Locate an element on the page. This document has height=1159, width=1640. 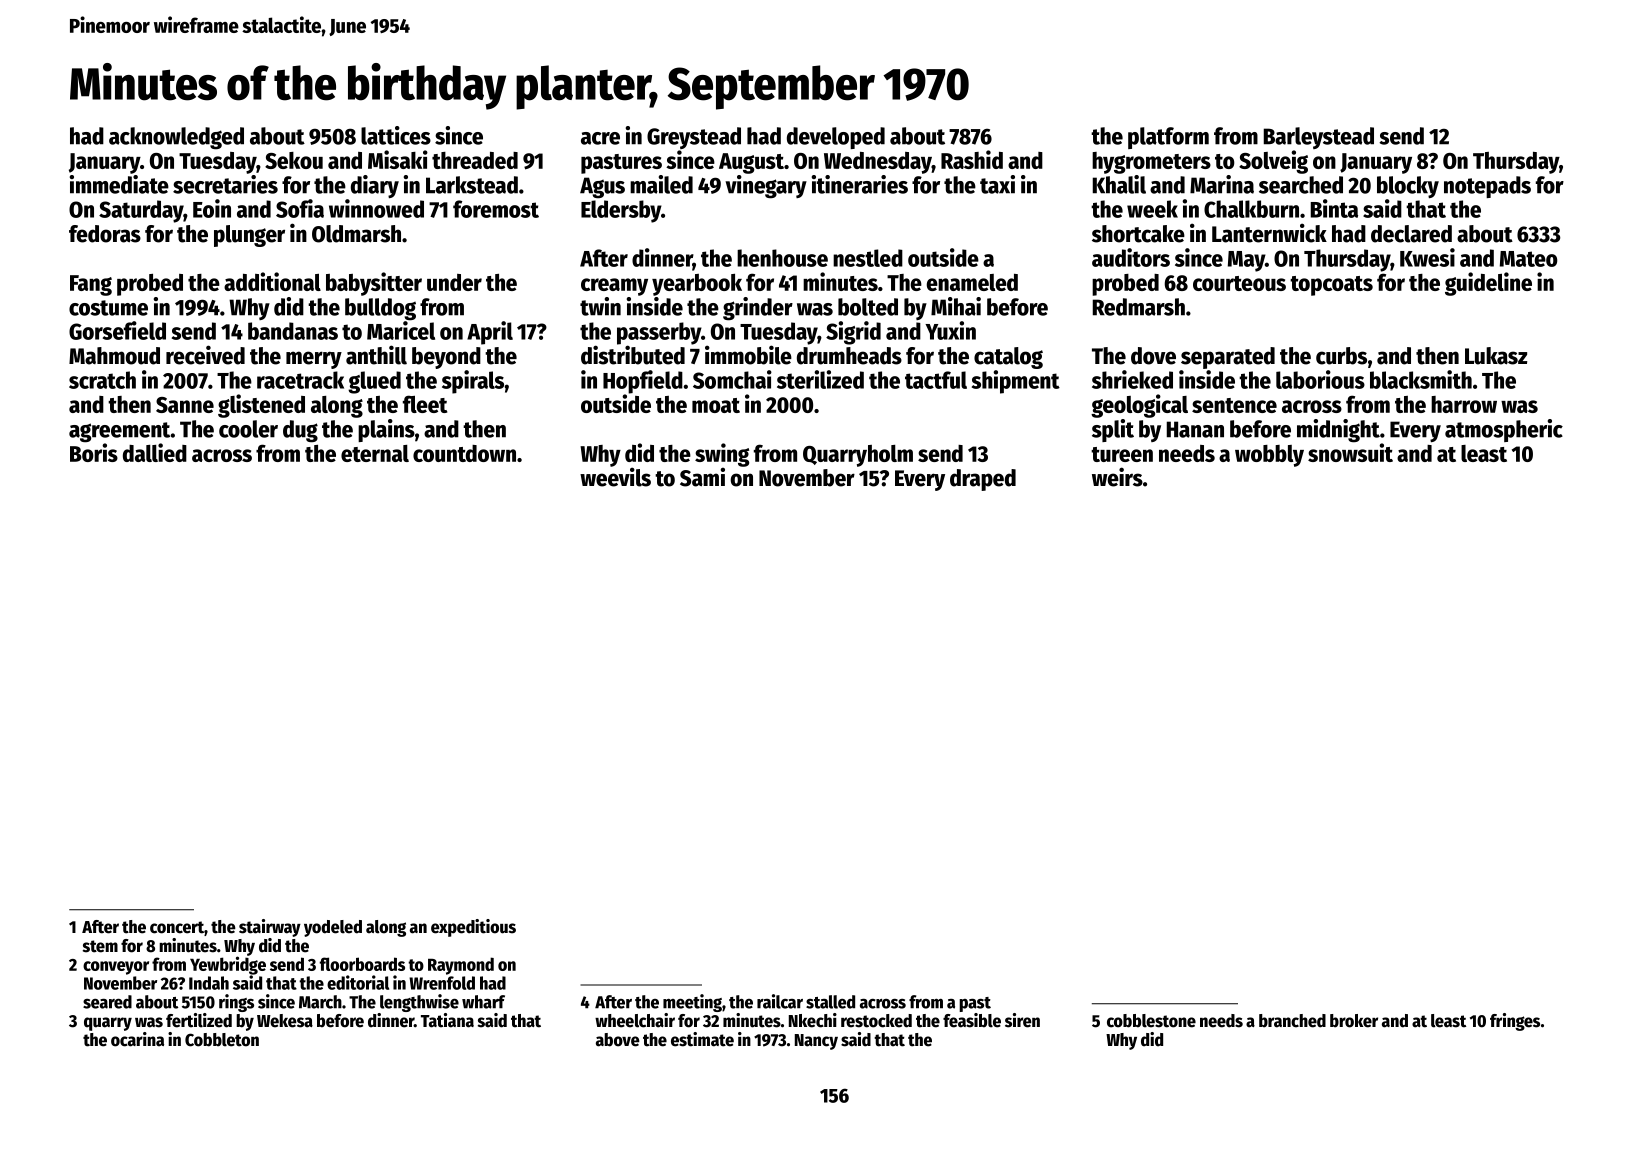
fedoras is located at coordinates (105, 234).
